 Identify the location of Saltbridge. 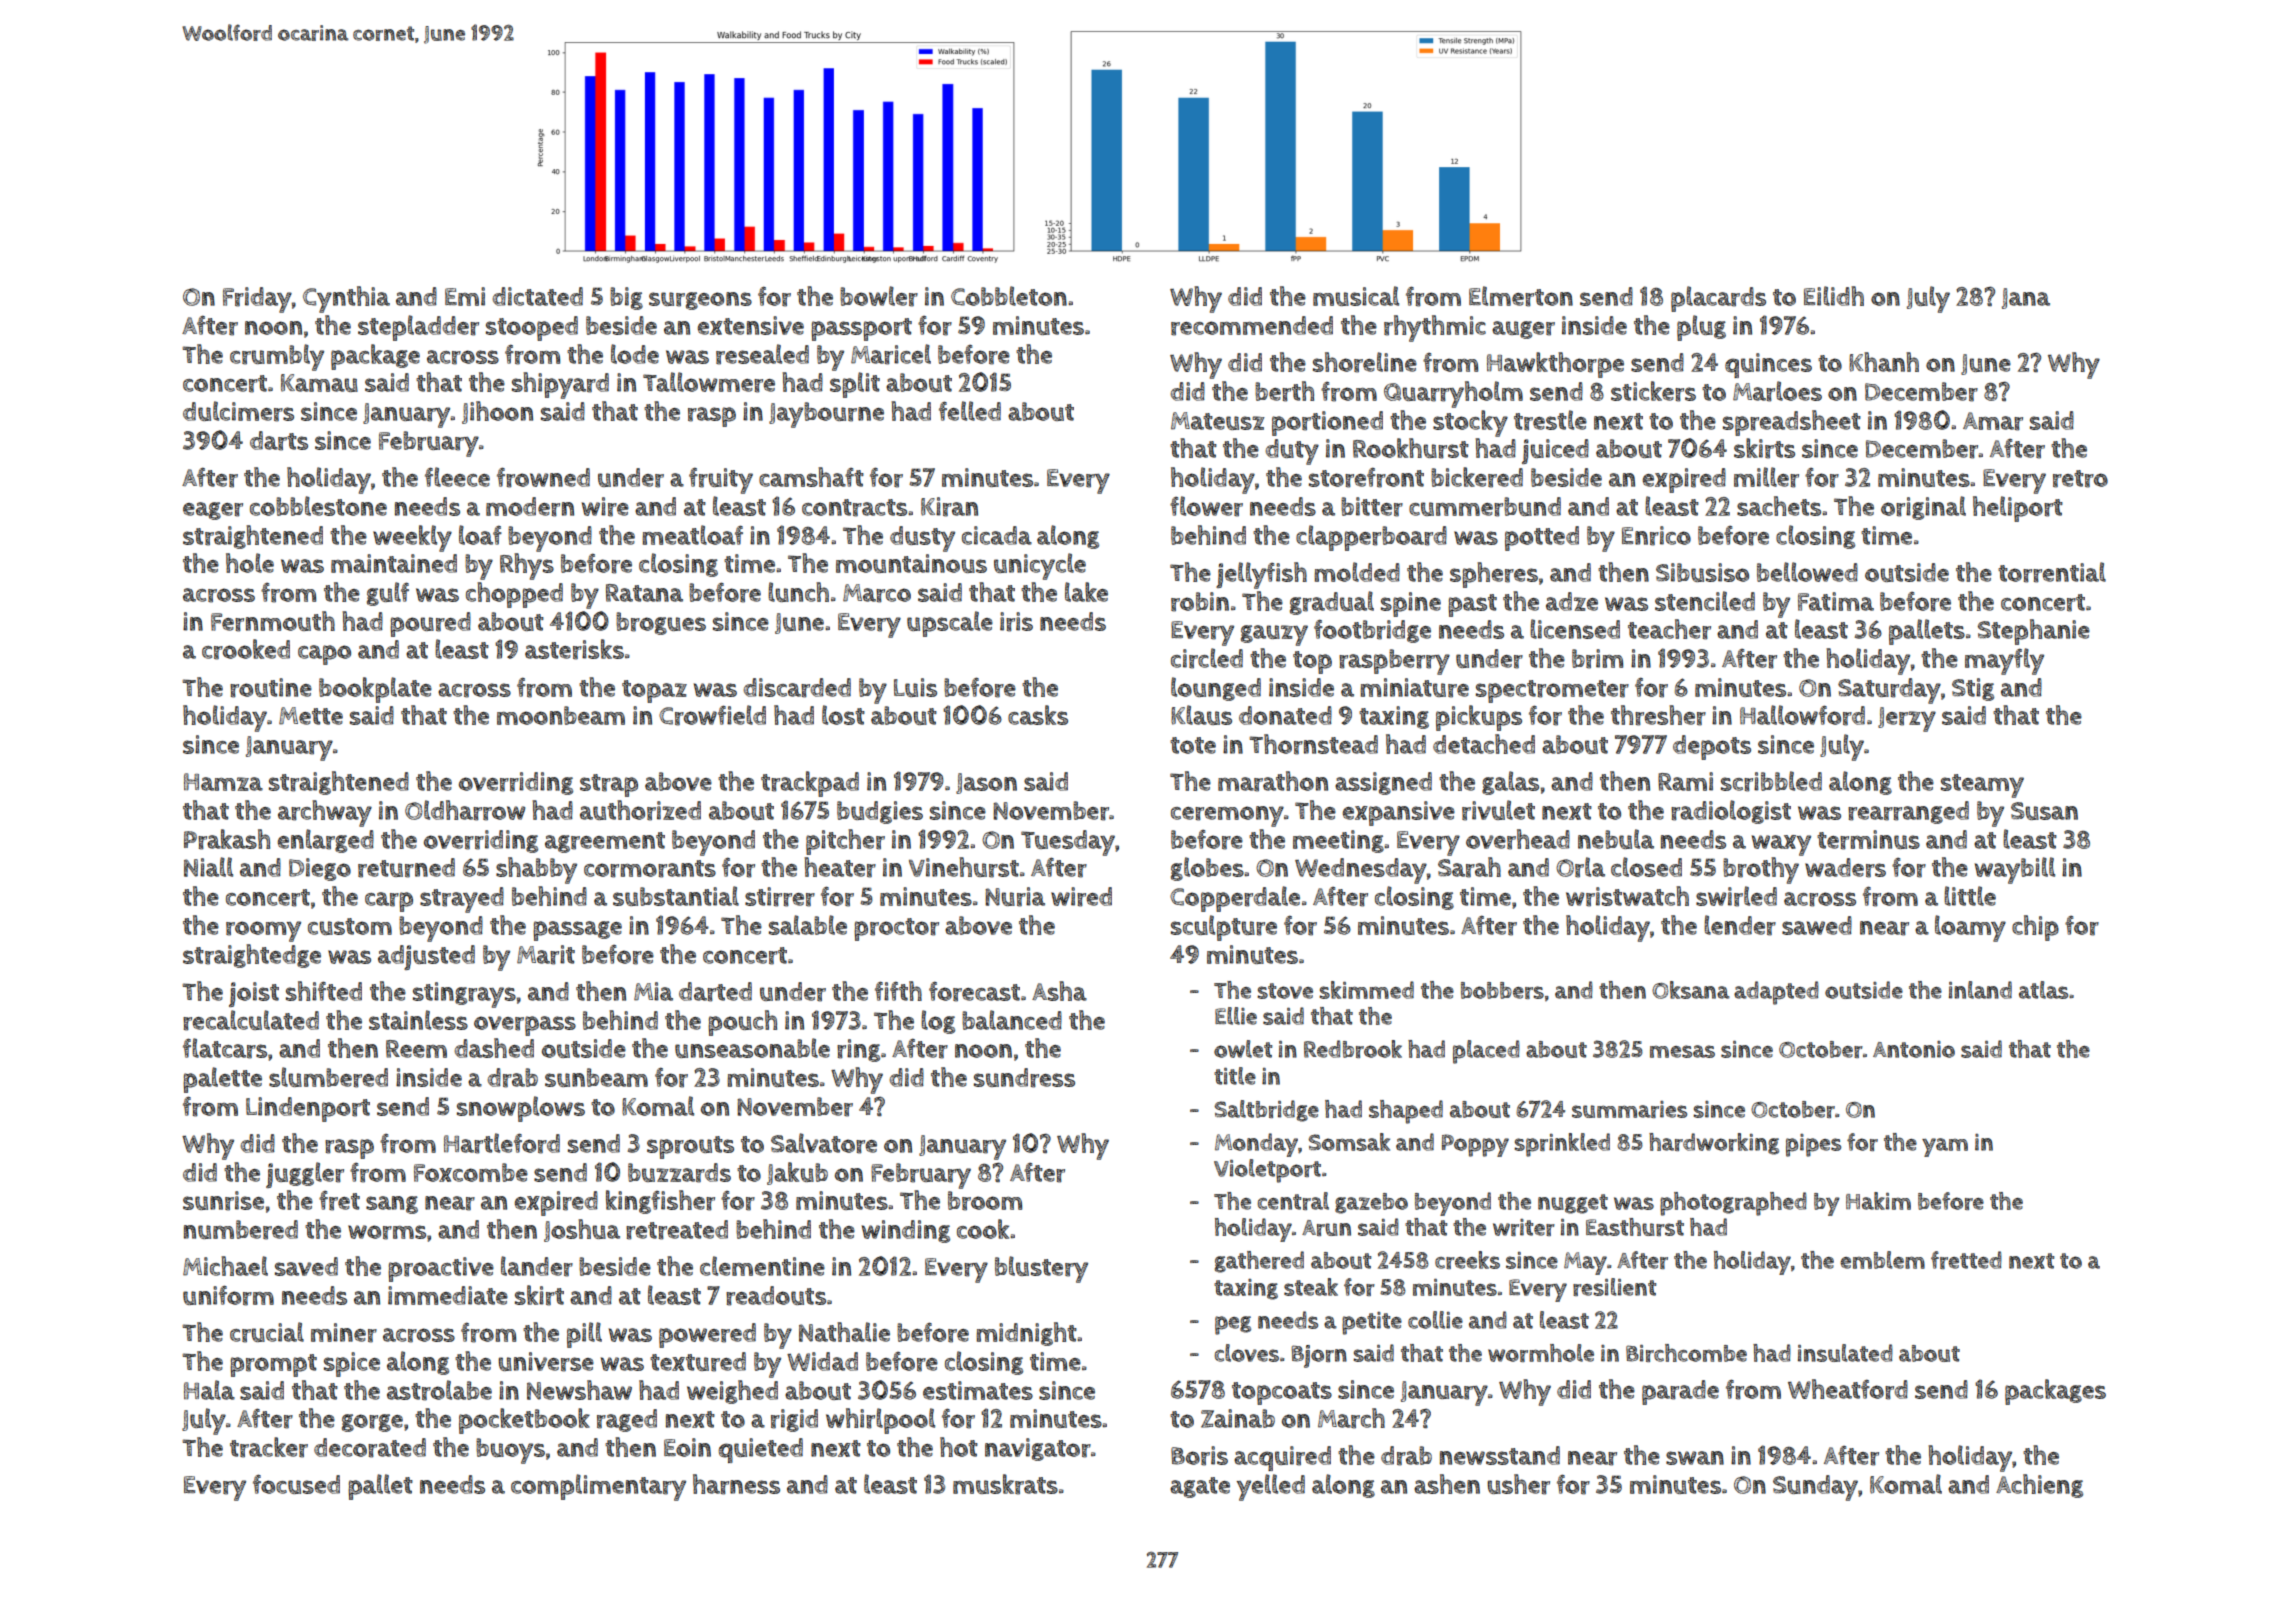
(1266, 1111).
